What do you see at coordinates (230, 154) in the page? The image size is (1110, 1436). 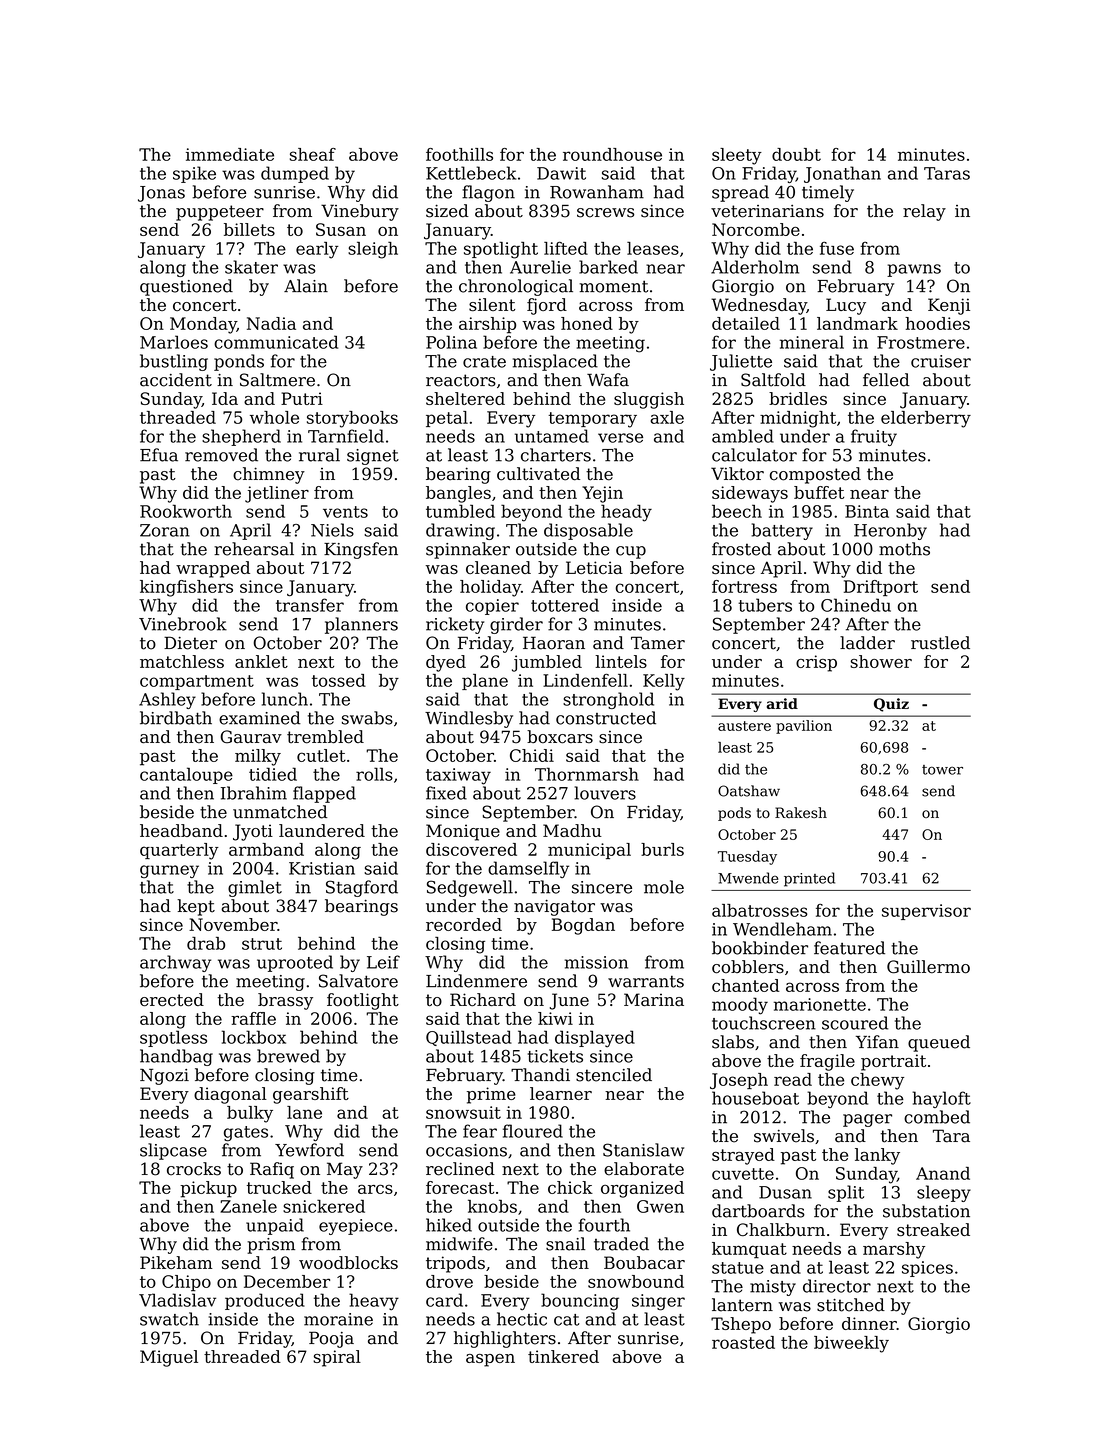 I see `immediate` at bounding box center [230, 154].
